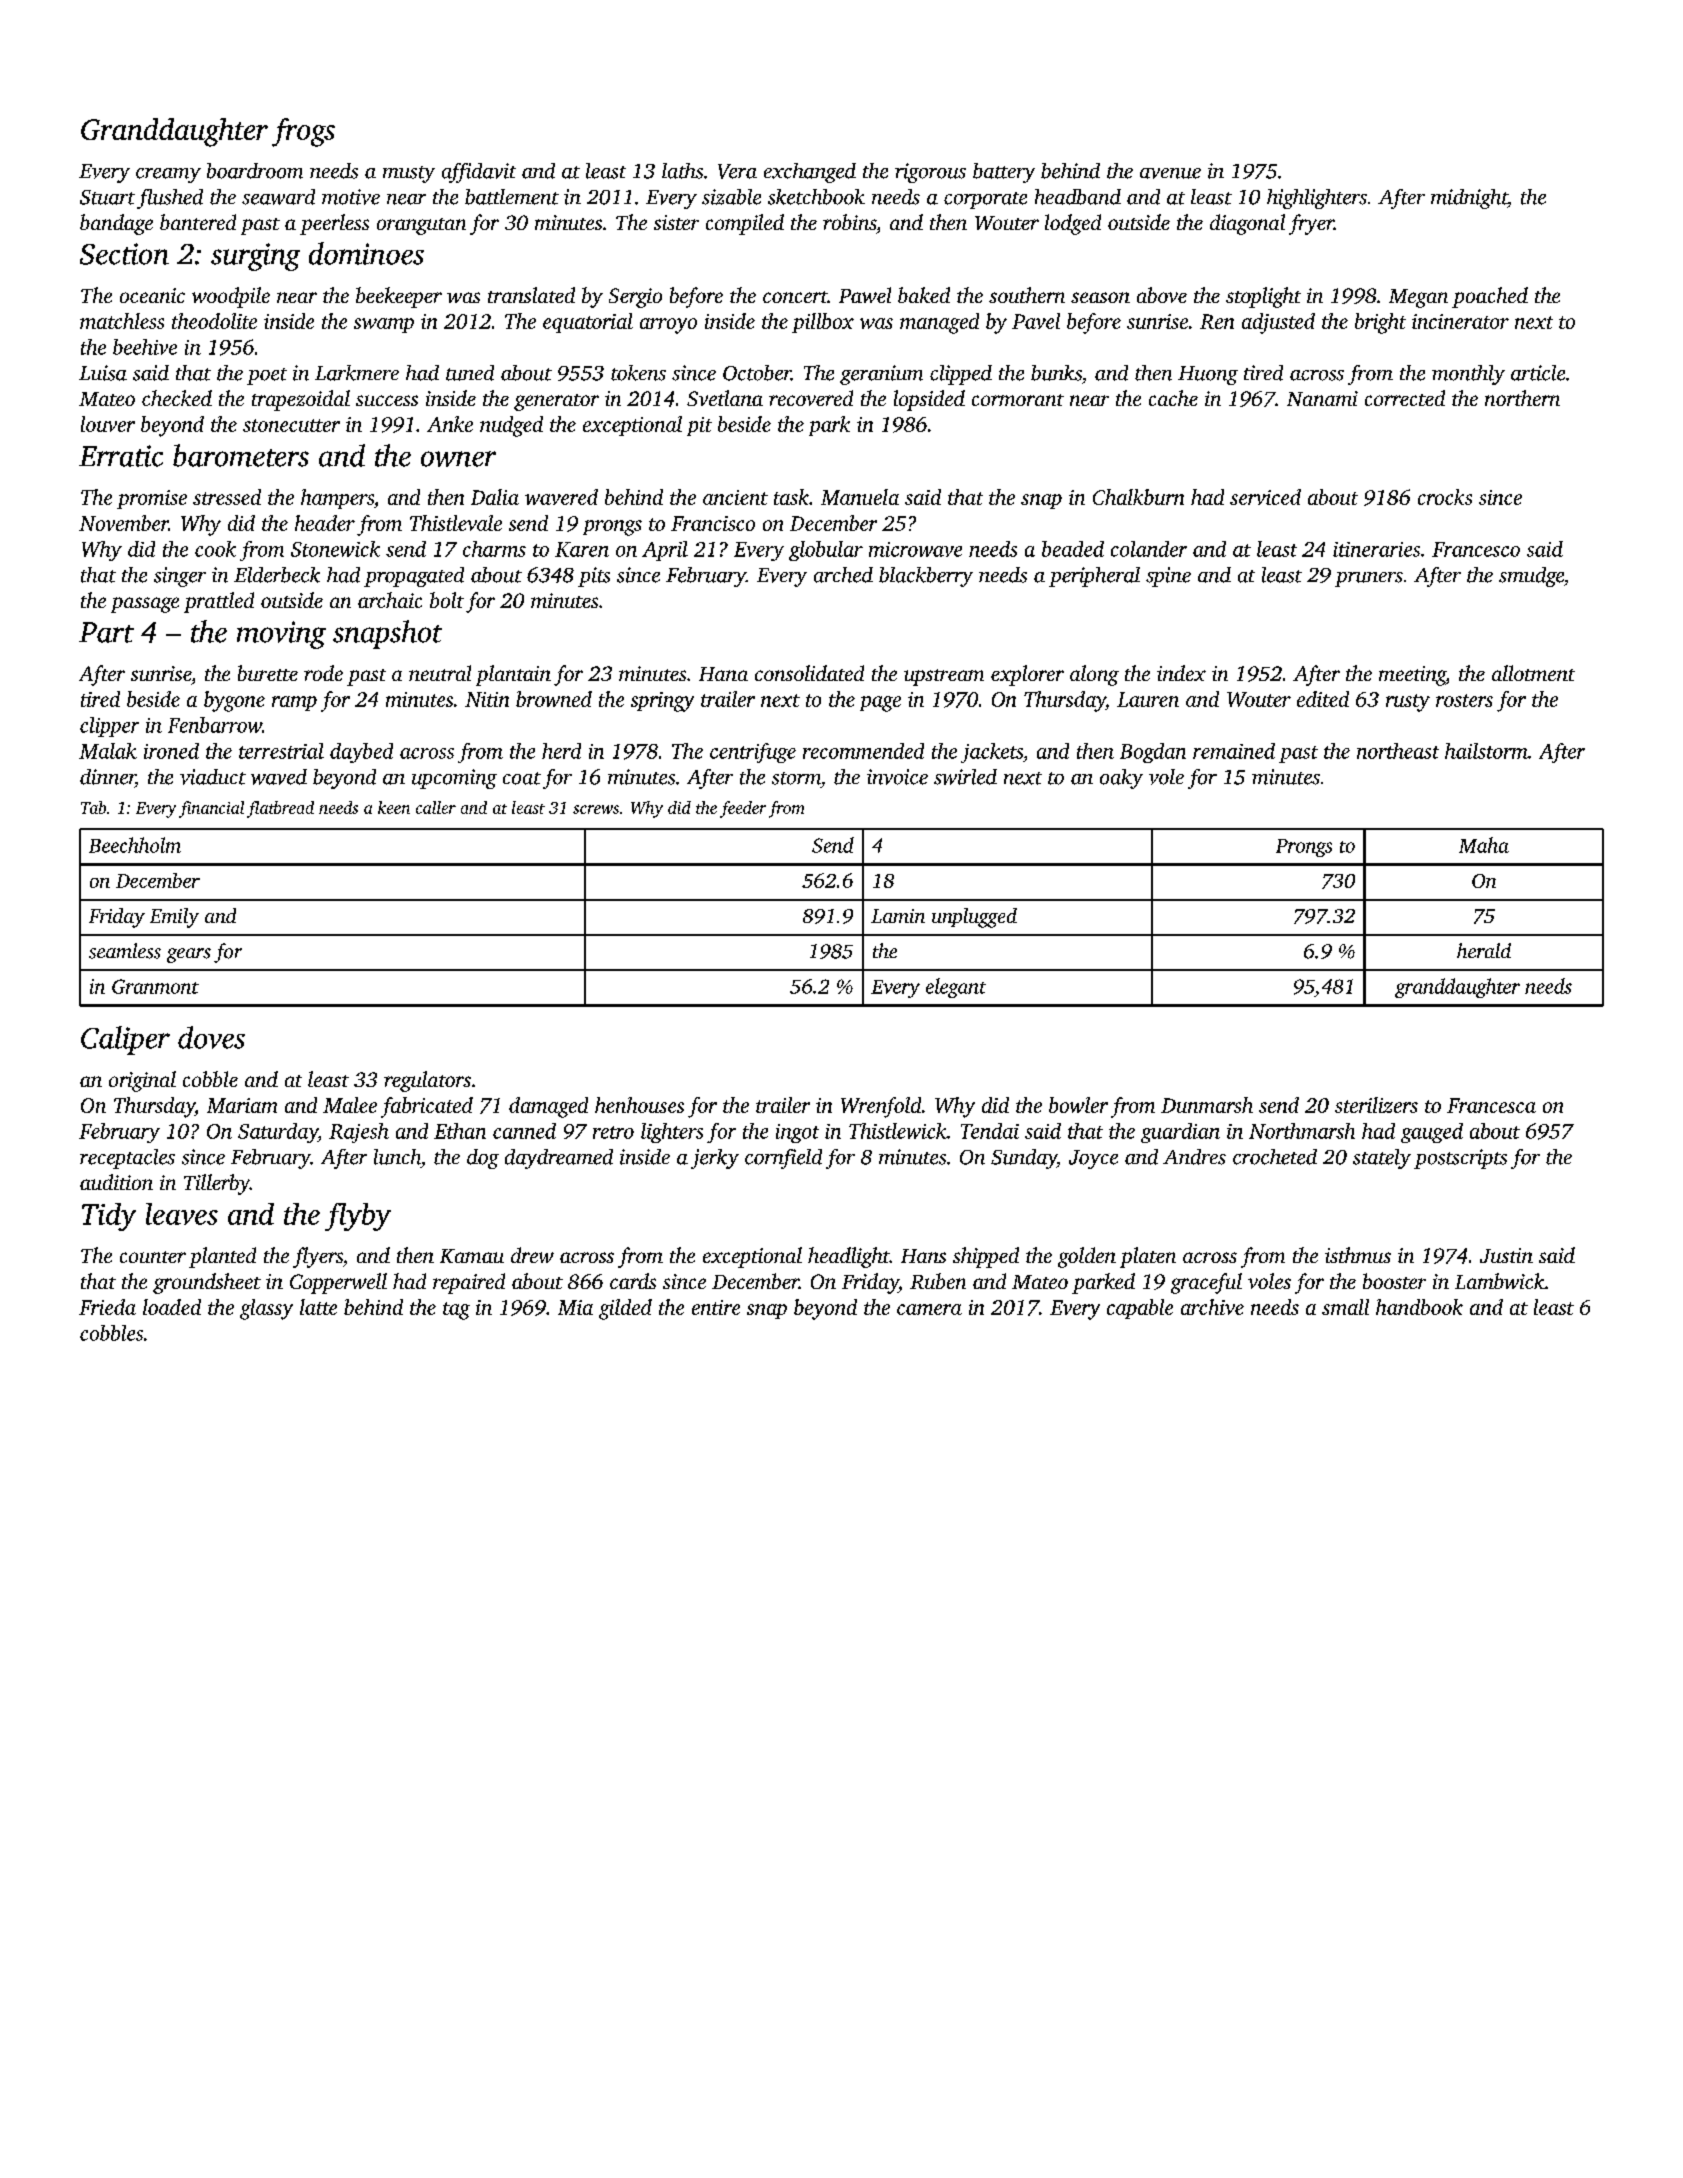 The image size is (1683, 2178). I want to click on archaic, so click(390, 600).
